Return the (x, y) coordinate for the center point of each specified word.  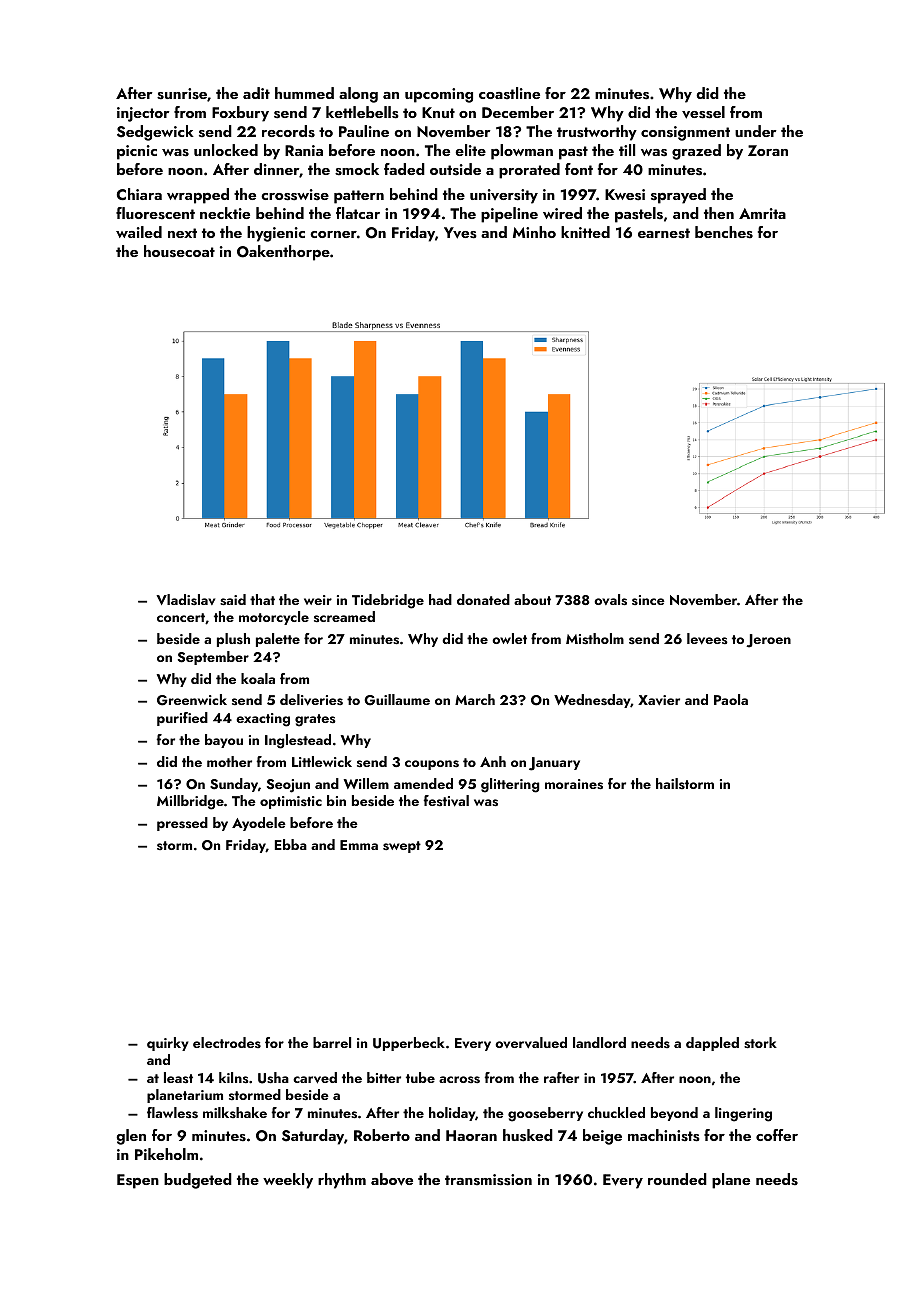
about (532, 599)
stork (760, 1043)
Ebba (291, 844)
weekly (288, 1181)
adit (256, 93)
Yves (460, 233)
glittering (510, 785)
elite (470, 150)
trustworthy (597, 133)
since (648, 600)
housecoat (179, 251)
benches (724, 232)
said (233, 600)
